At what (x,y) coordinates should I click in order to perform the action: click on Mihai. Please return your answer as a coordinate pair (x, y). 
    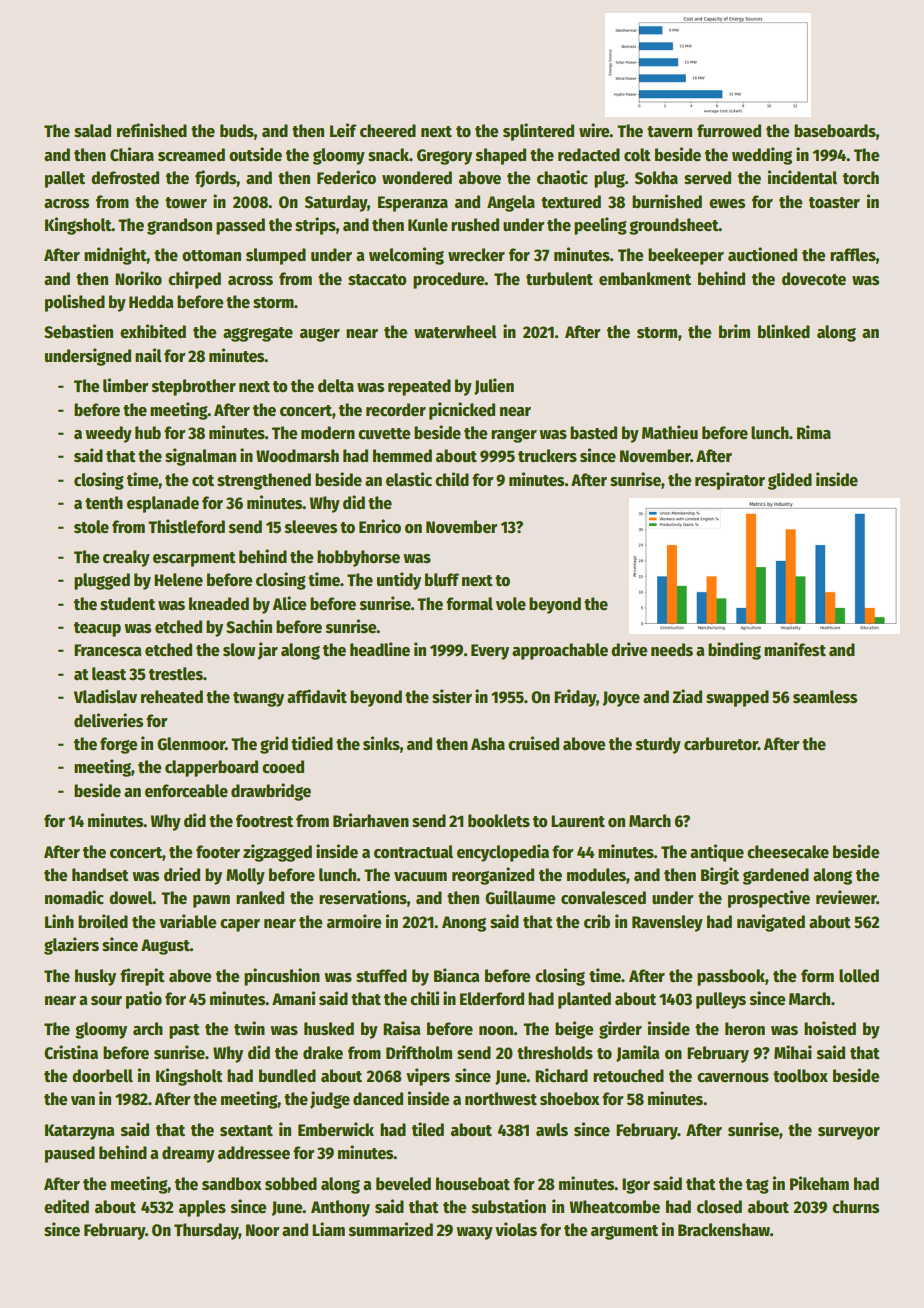
    Looking at the image, I should click on (793, 1052).
